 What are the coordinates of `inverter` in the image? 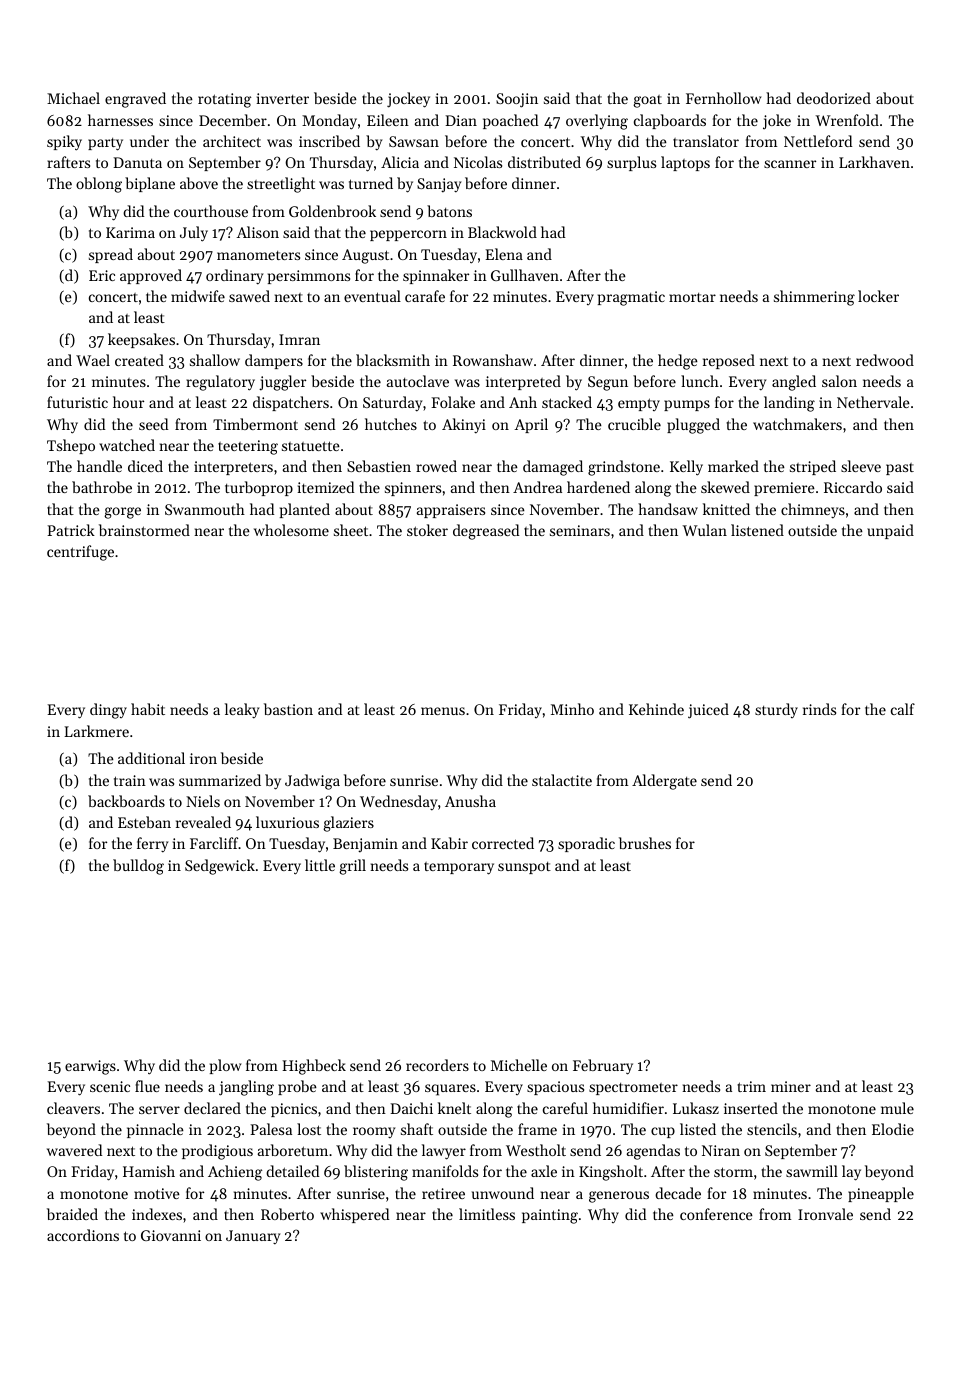 It's located at (283, 98).
